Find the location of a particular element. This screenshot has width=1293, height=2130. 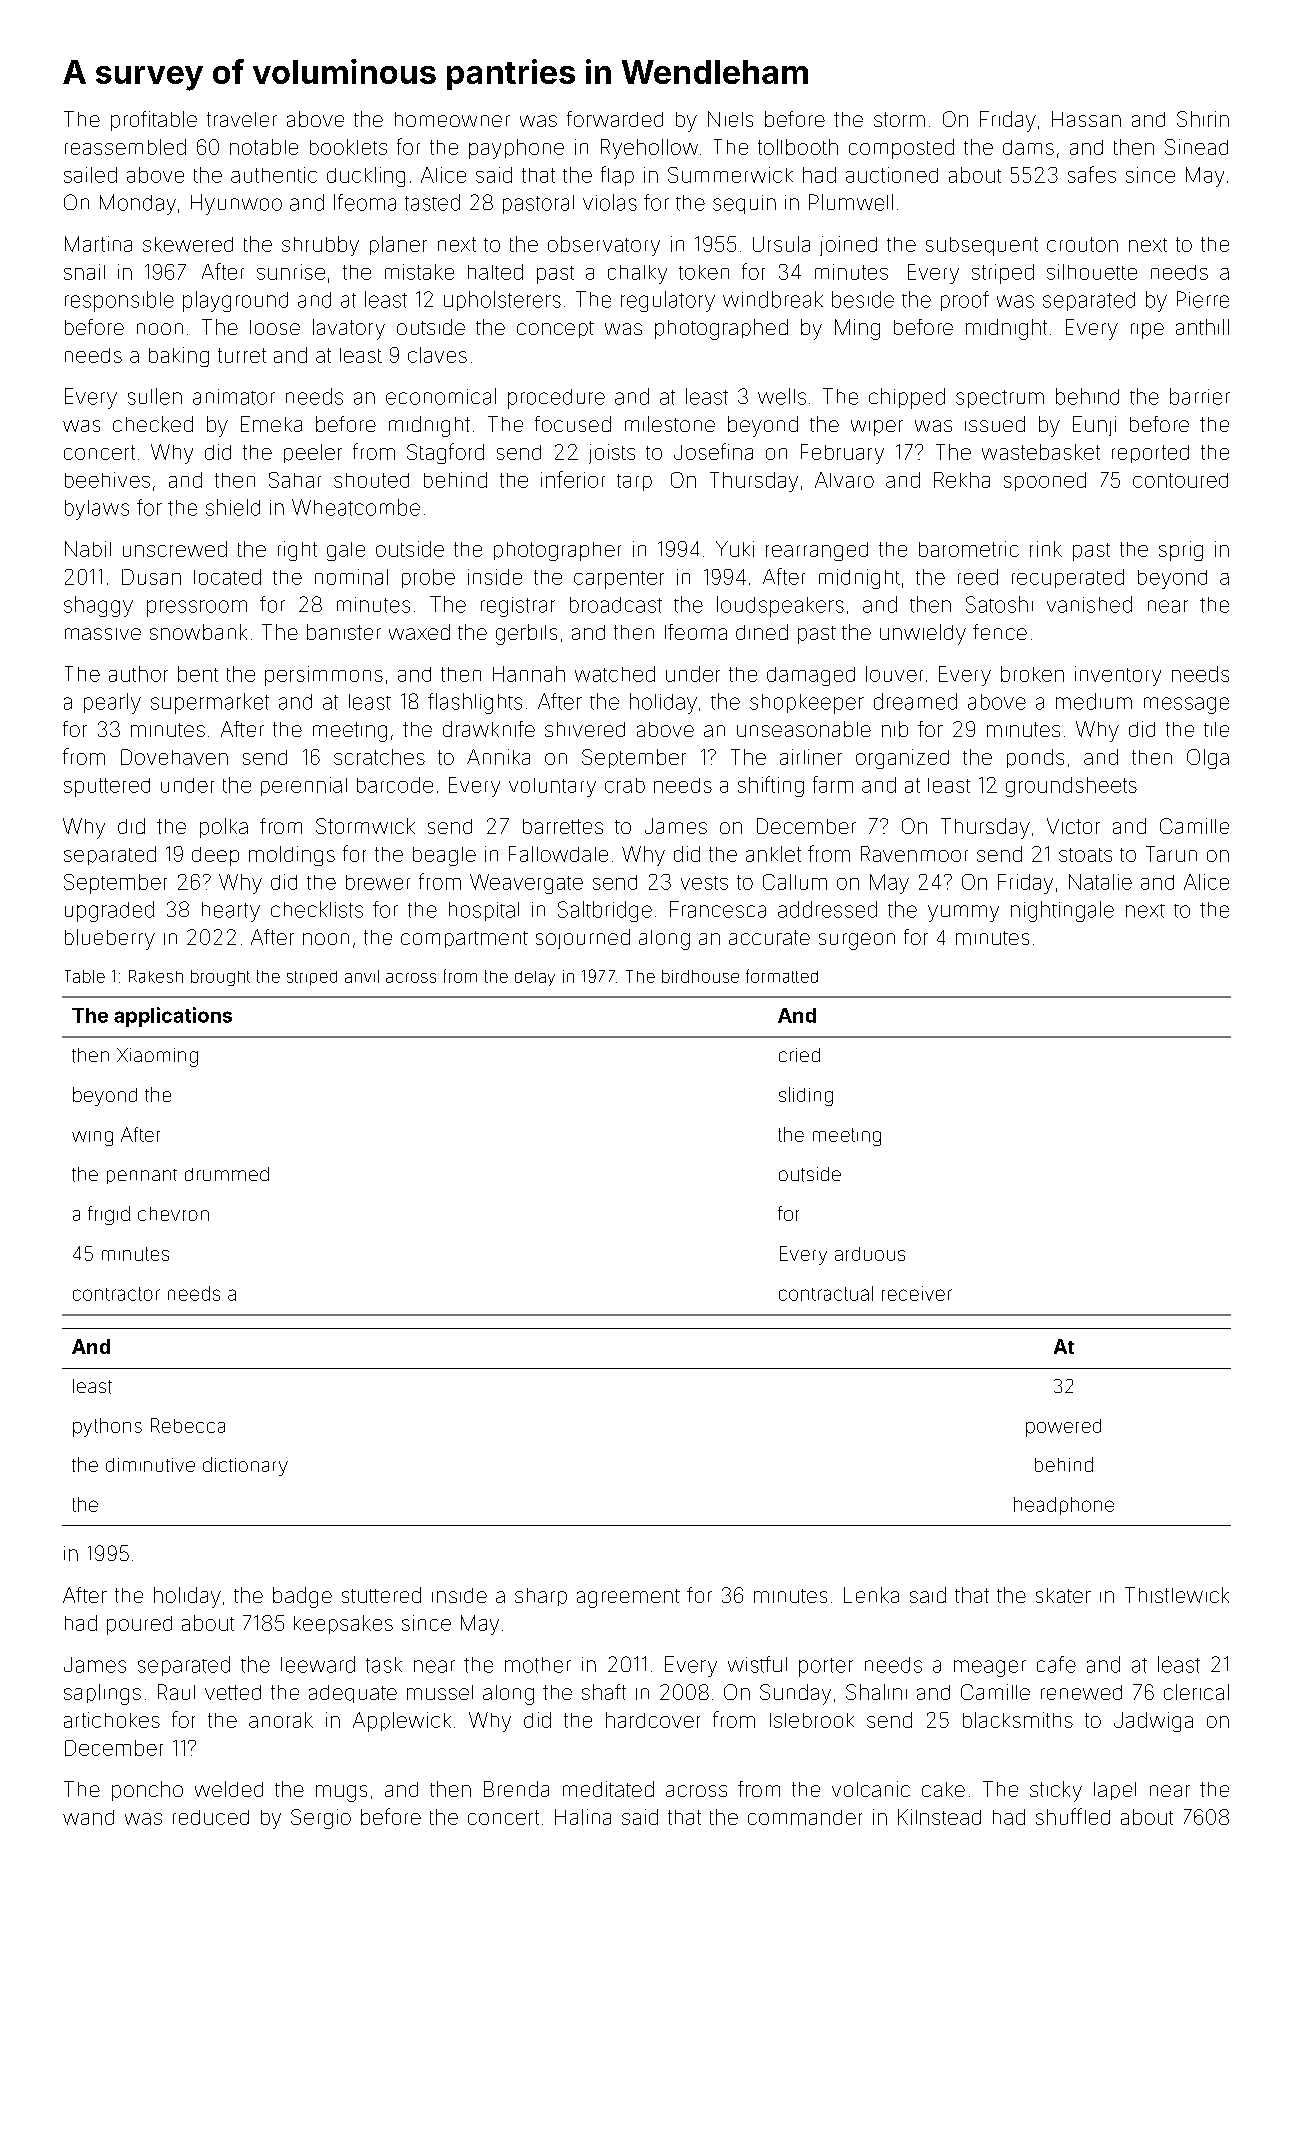

Jadwiga is located at coordinates (1153, 1722).
